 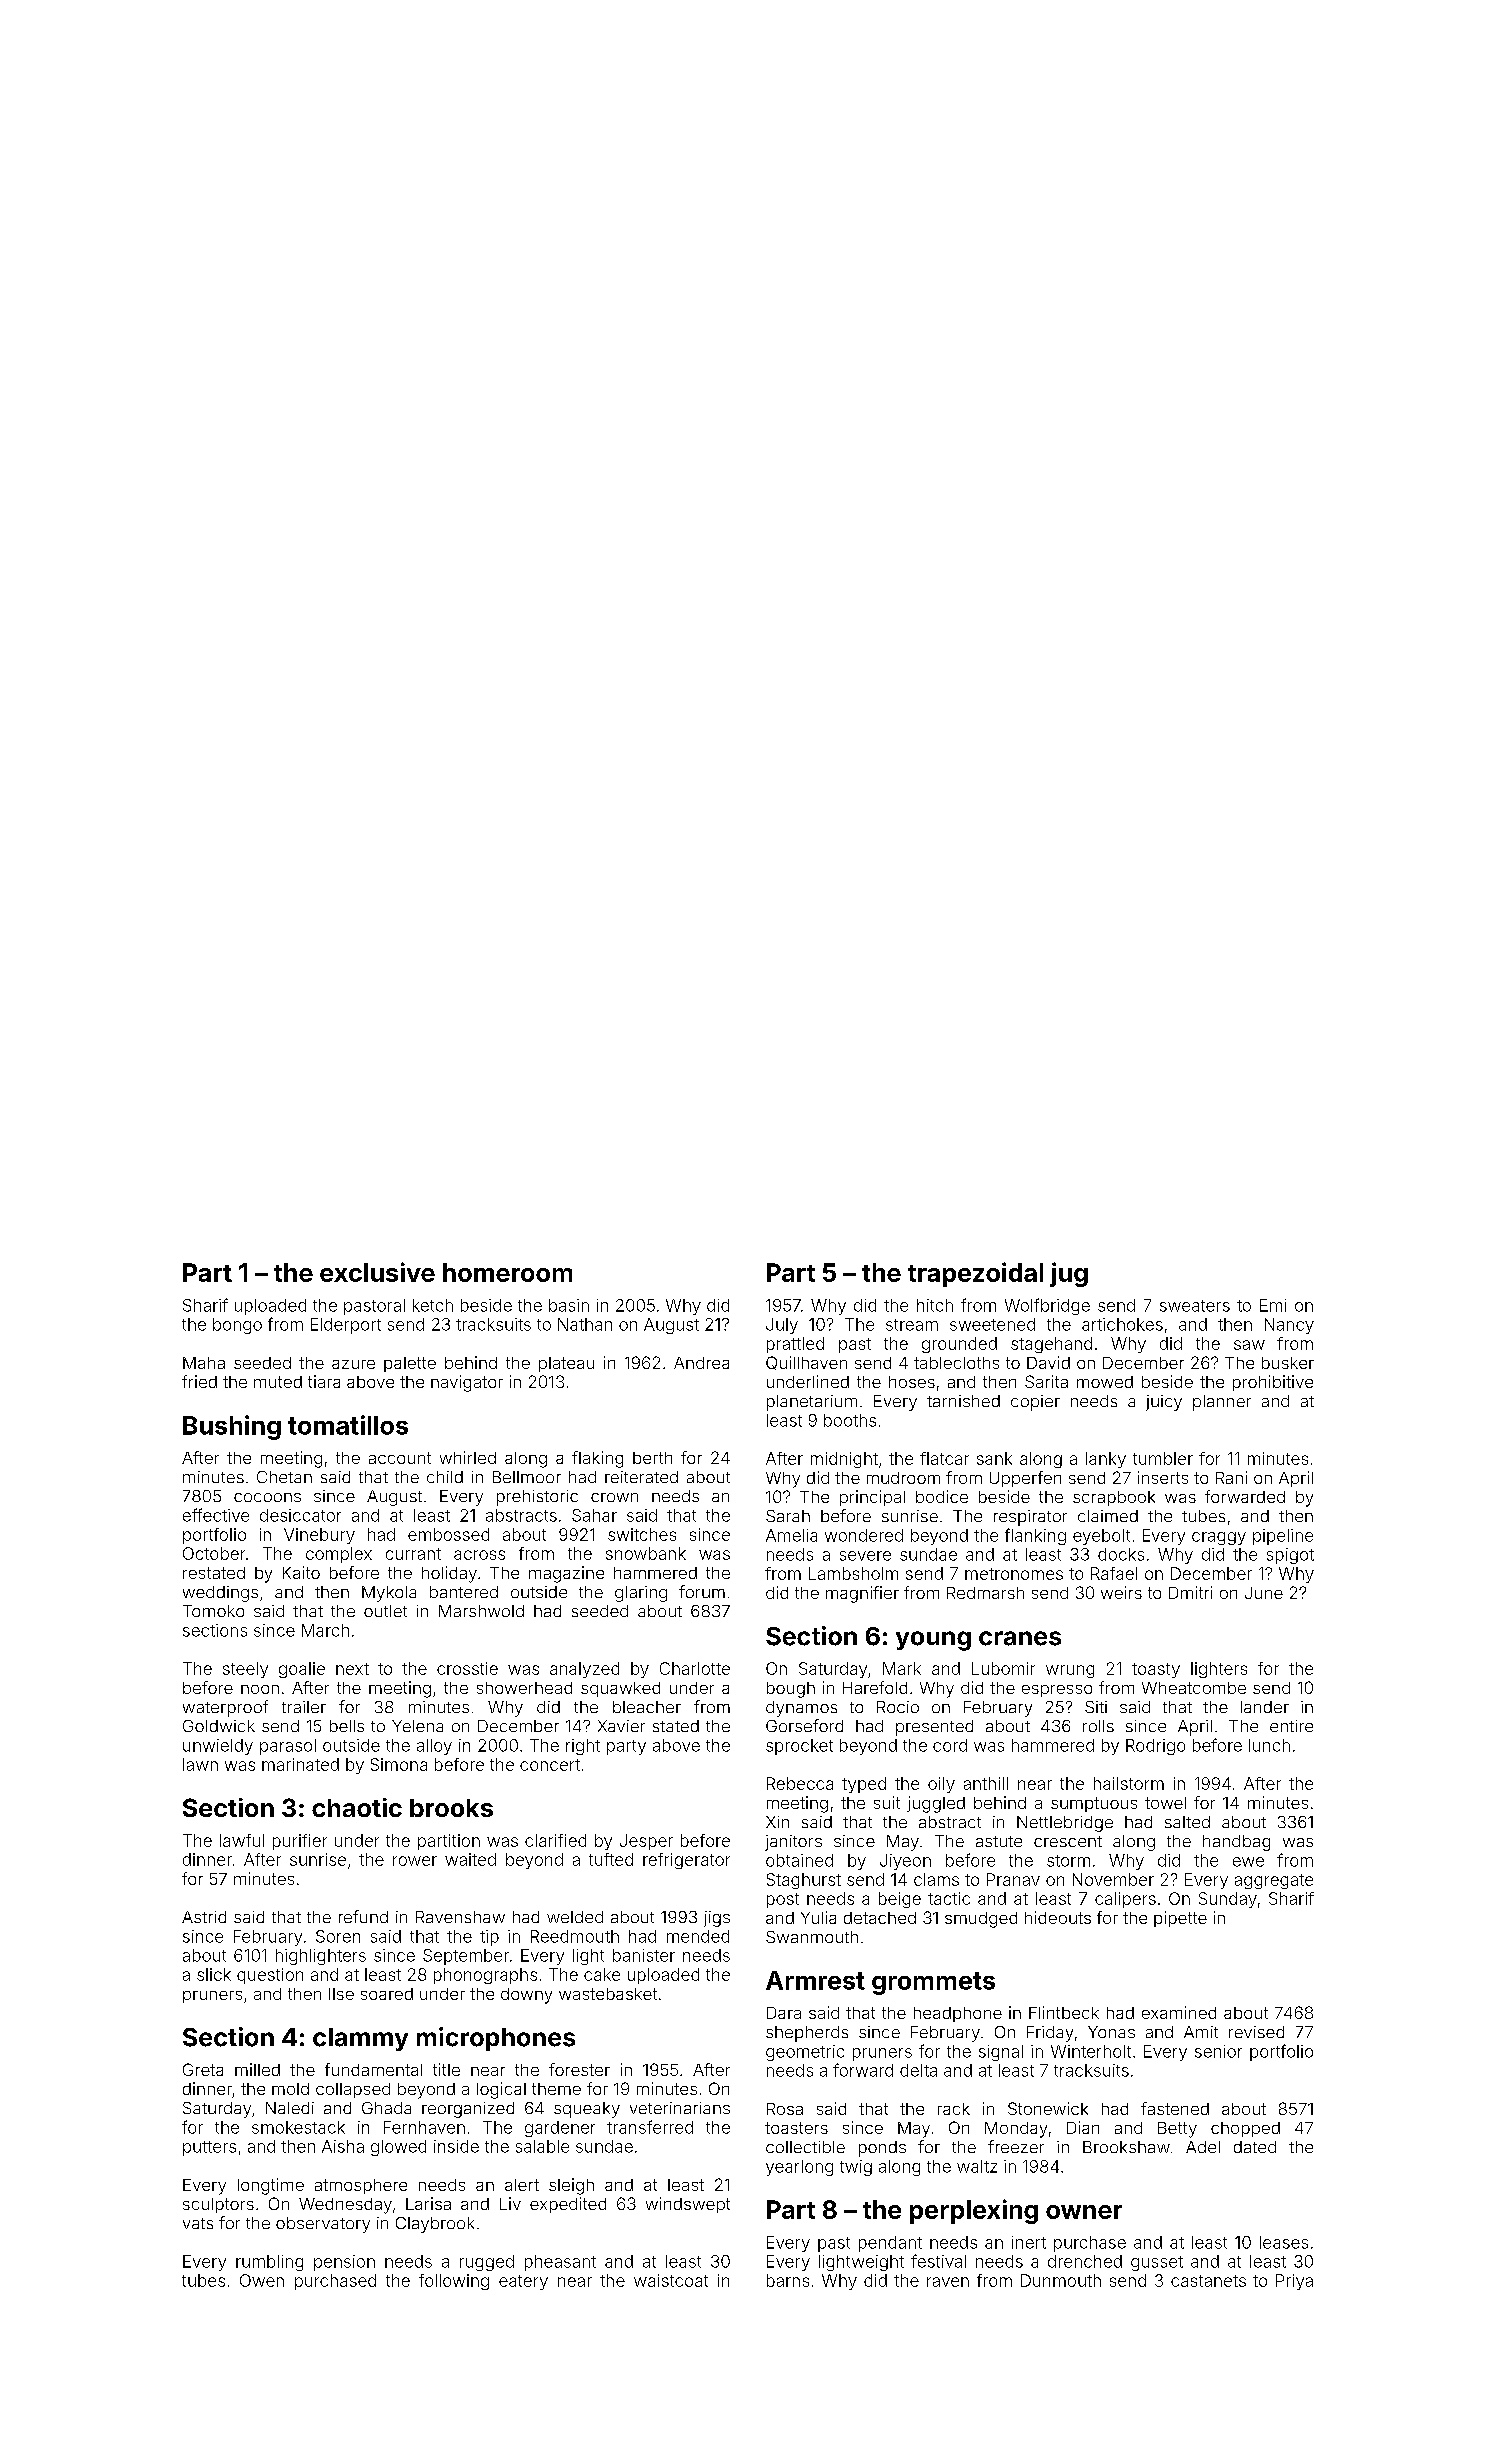 What do you see at coordinates (237, 1326) in the document?
I see `bongo` at bounding box center [237, 1326].
